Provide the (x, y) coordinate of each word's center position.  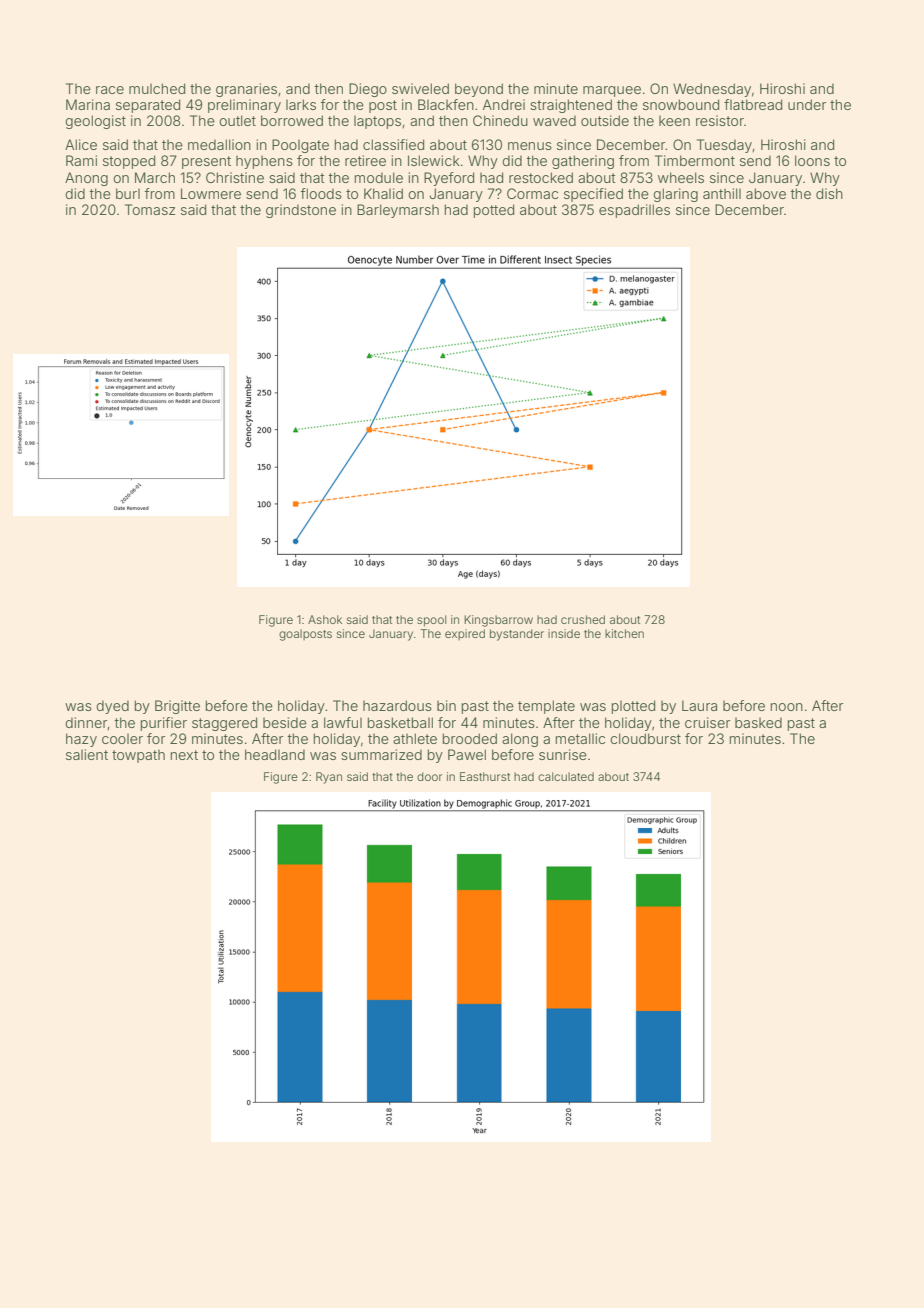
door (429, 776)
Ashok (325, 619)
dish (829, 193)
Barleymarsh (398, 211)
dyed (112, 707)
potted (494, 211)
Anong (86, 179)
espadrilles (634, 211)
